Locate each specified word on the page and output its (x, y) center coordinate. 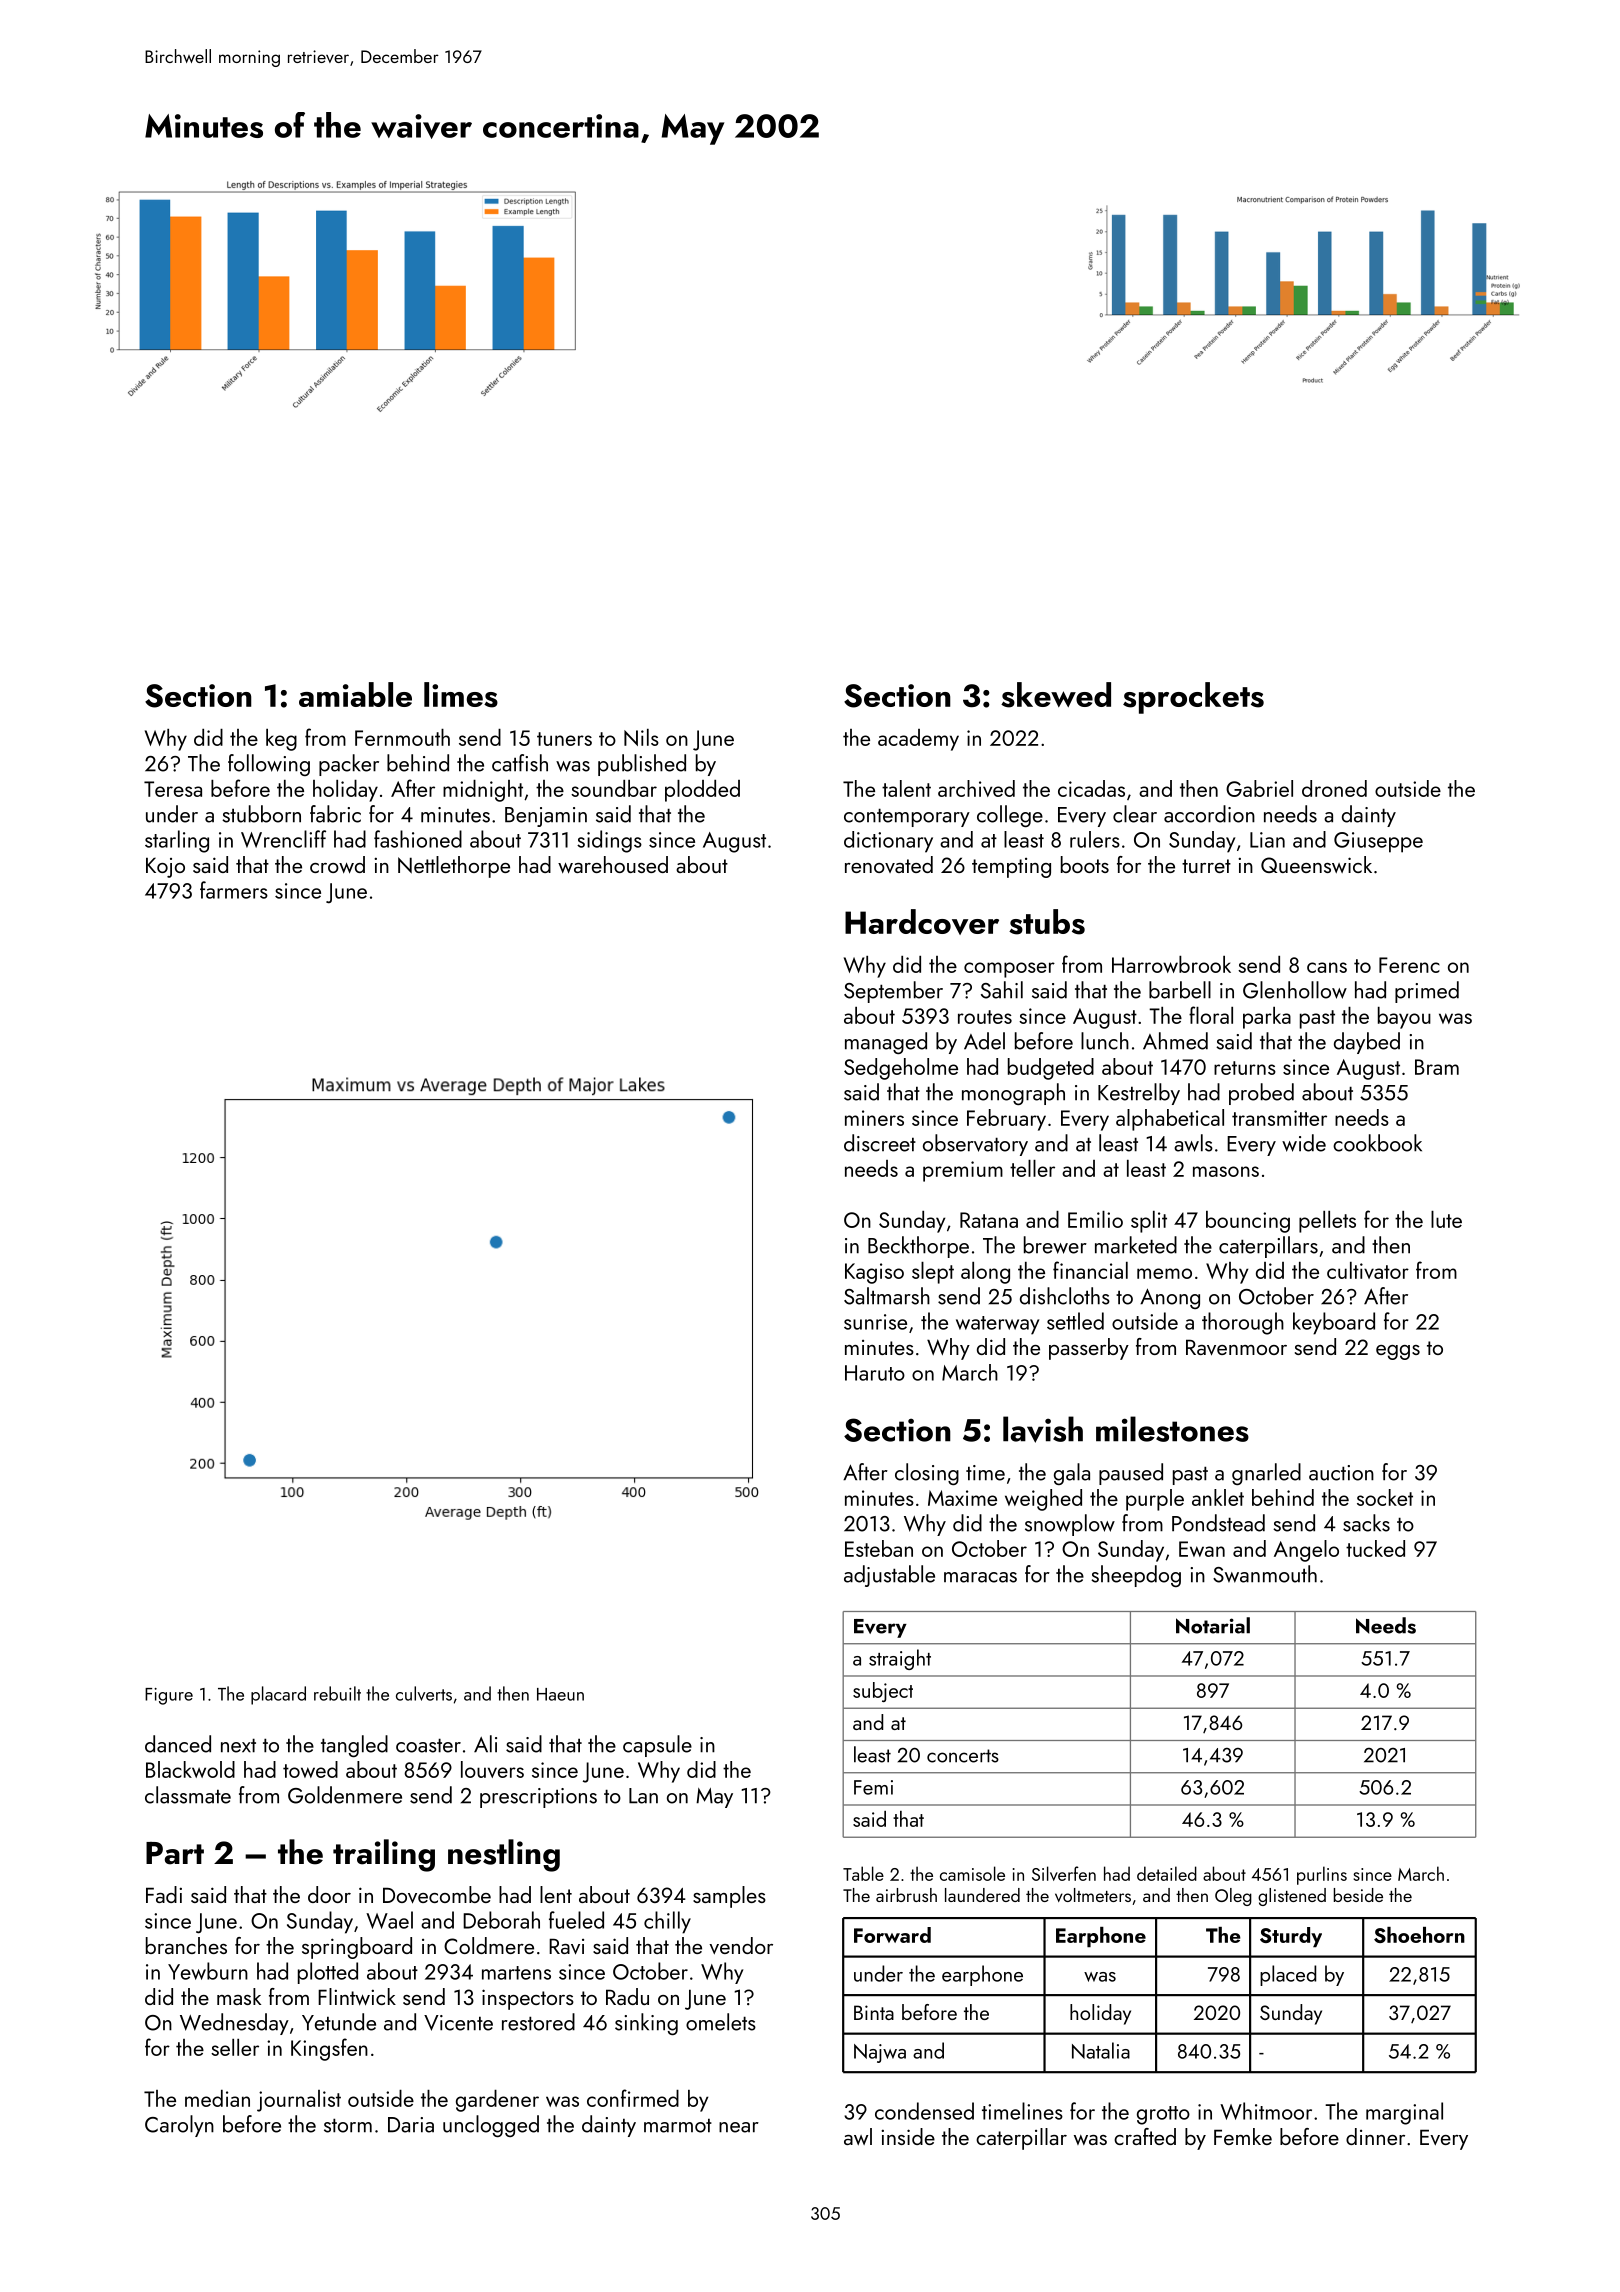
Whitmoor (1266, 2111)
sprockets (1193, 698)
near (739, 2127)
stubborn (261, 814)
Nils (641, 737)
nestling (504, 1855)
